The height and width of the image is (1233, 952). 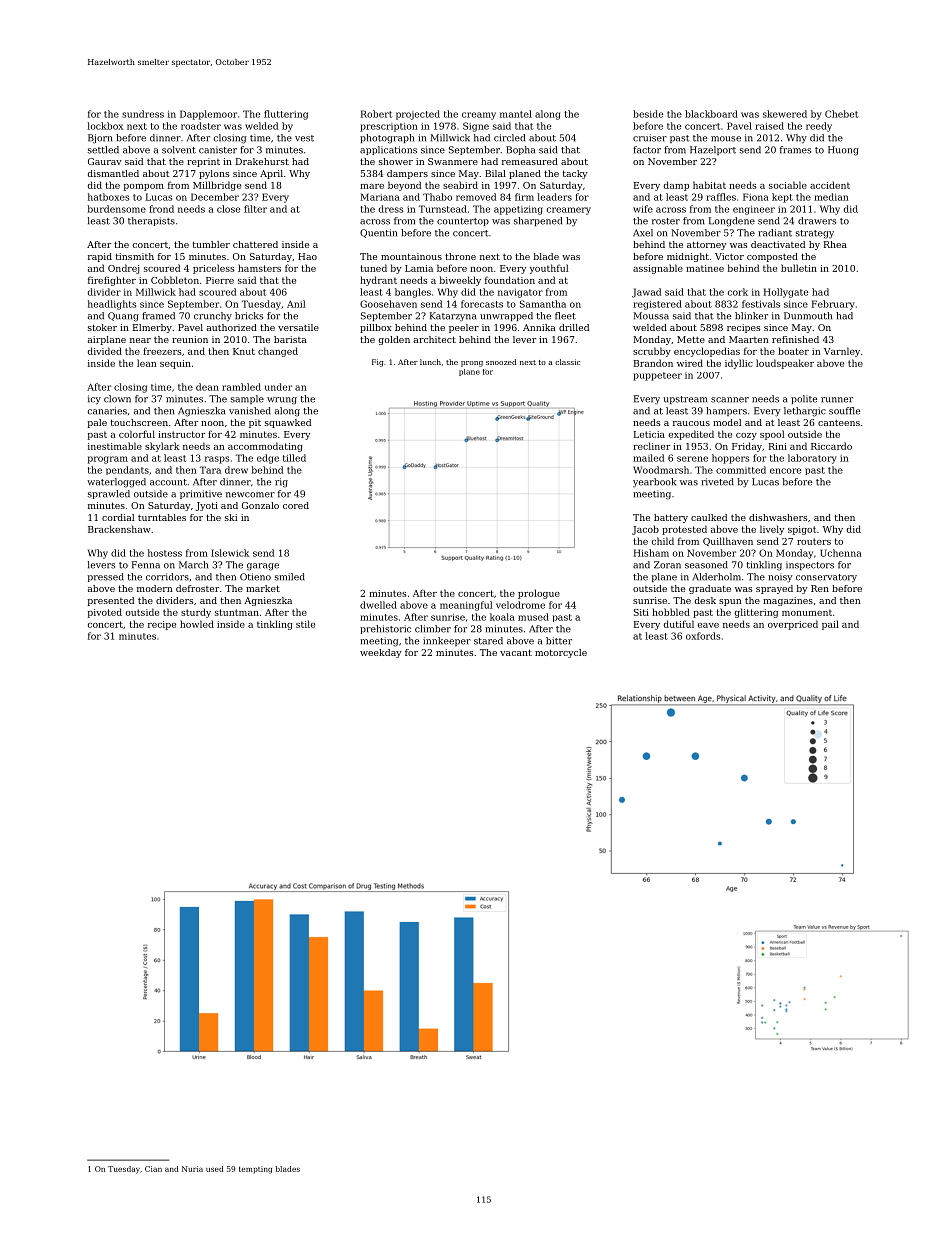 What do you see at coordinates (192, 1169) in the image?
I see `Nuria` at bounding box center [192, 1169].
